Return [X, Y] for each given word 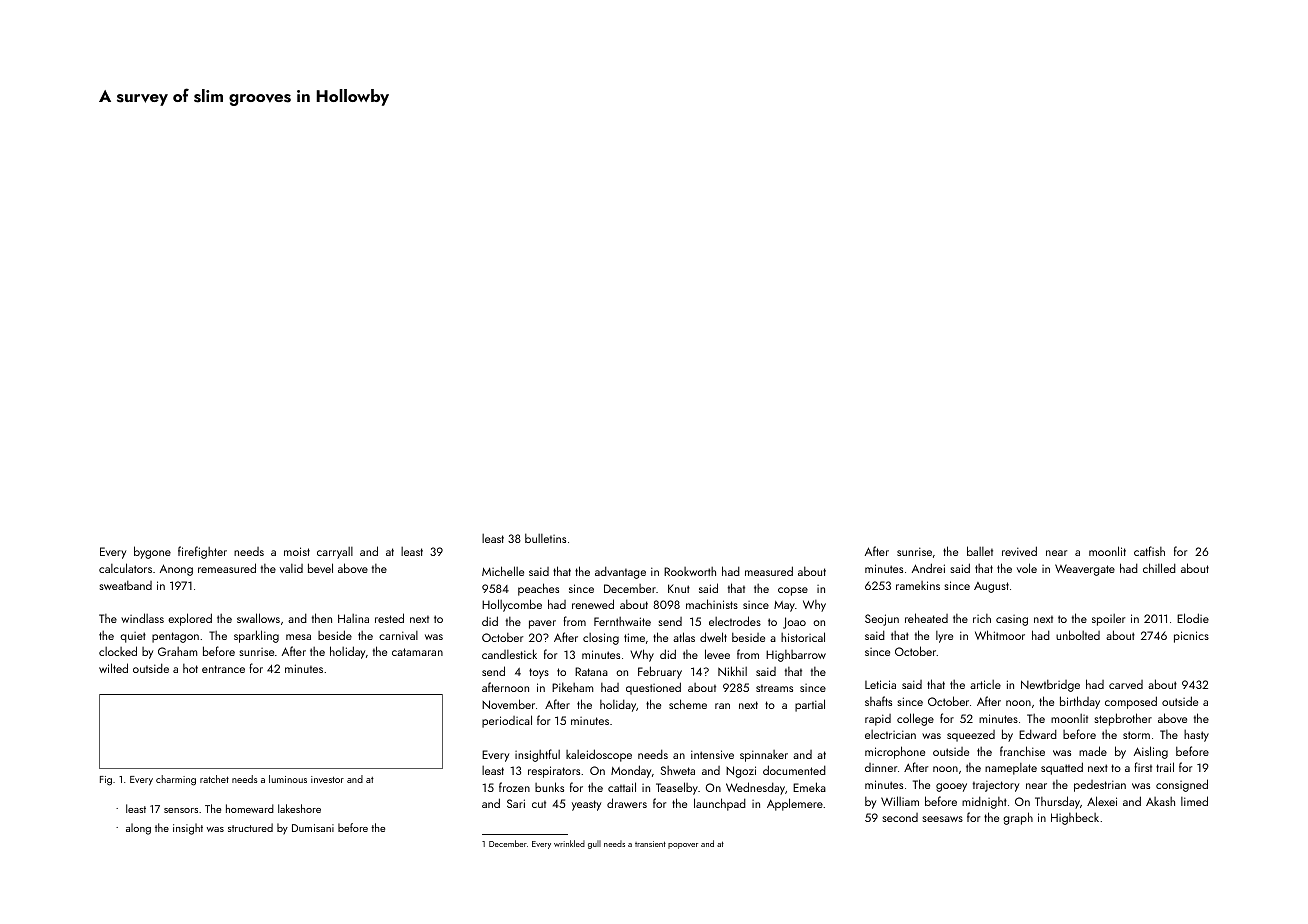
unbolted [1078, 635]
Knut [679, 588]
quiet [133, 637]
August [991, 587]
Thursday [1057, 802]
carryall [335, 553]
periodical [507, 721]
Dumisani [313, 828]
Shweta [678, 770]
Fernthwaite [622, 621]
